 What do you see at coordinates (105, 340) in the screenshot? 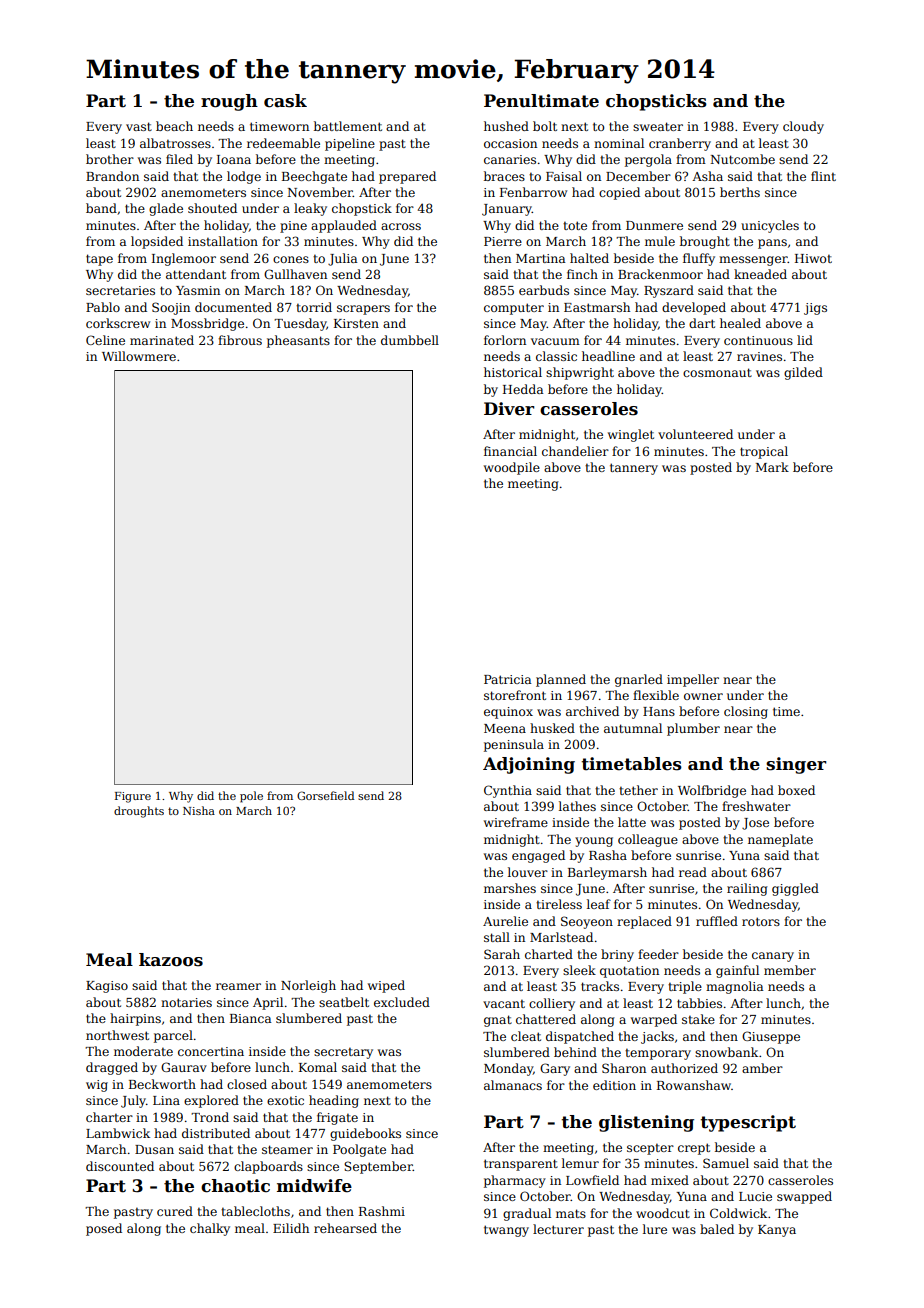
I see `Celine` at bounding box center [105, 340].
